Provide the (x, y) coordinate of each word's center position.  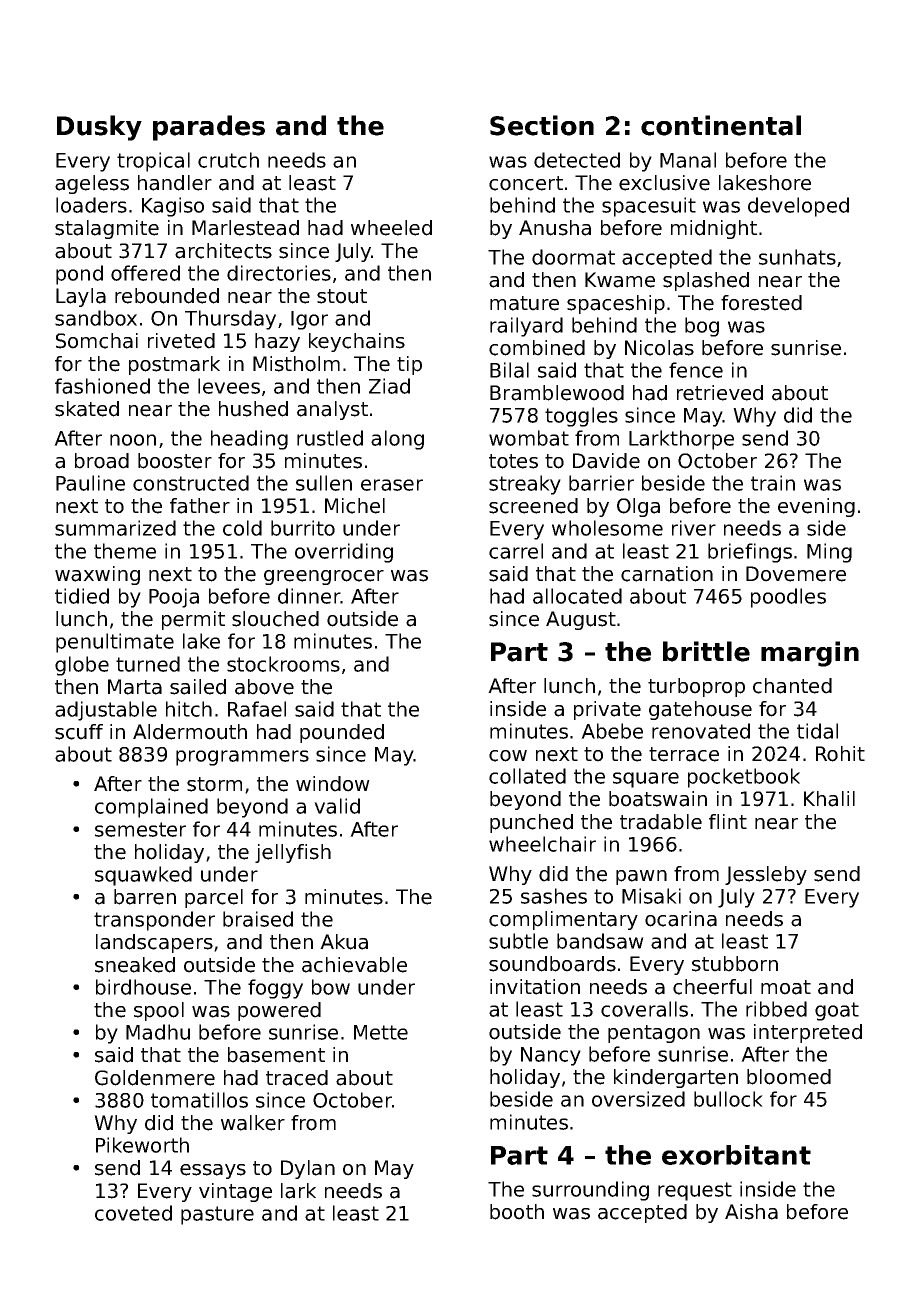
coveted (133, 1213)
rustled (330, 438)
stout (342, 296)
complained (151, 808)
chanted (792, 686)
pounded (342, 733)
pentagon (654, 1034)
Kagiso (173, 207)
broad (102, 461)
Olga (638, 507)
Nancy (551, 1056)
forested (761, 303)
